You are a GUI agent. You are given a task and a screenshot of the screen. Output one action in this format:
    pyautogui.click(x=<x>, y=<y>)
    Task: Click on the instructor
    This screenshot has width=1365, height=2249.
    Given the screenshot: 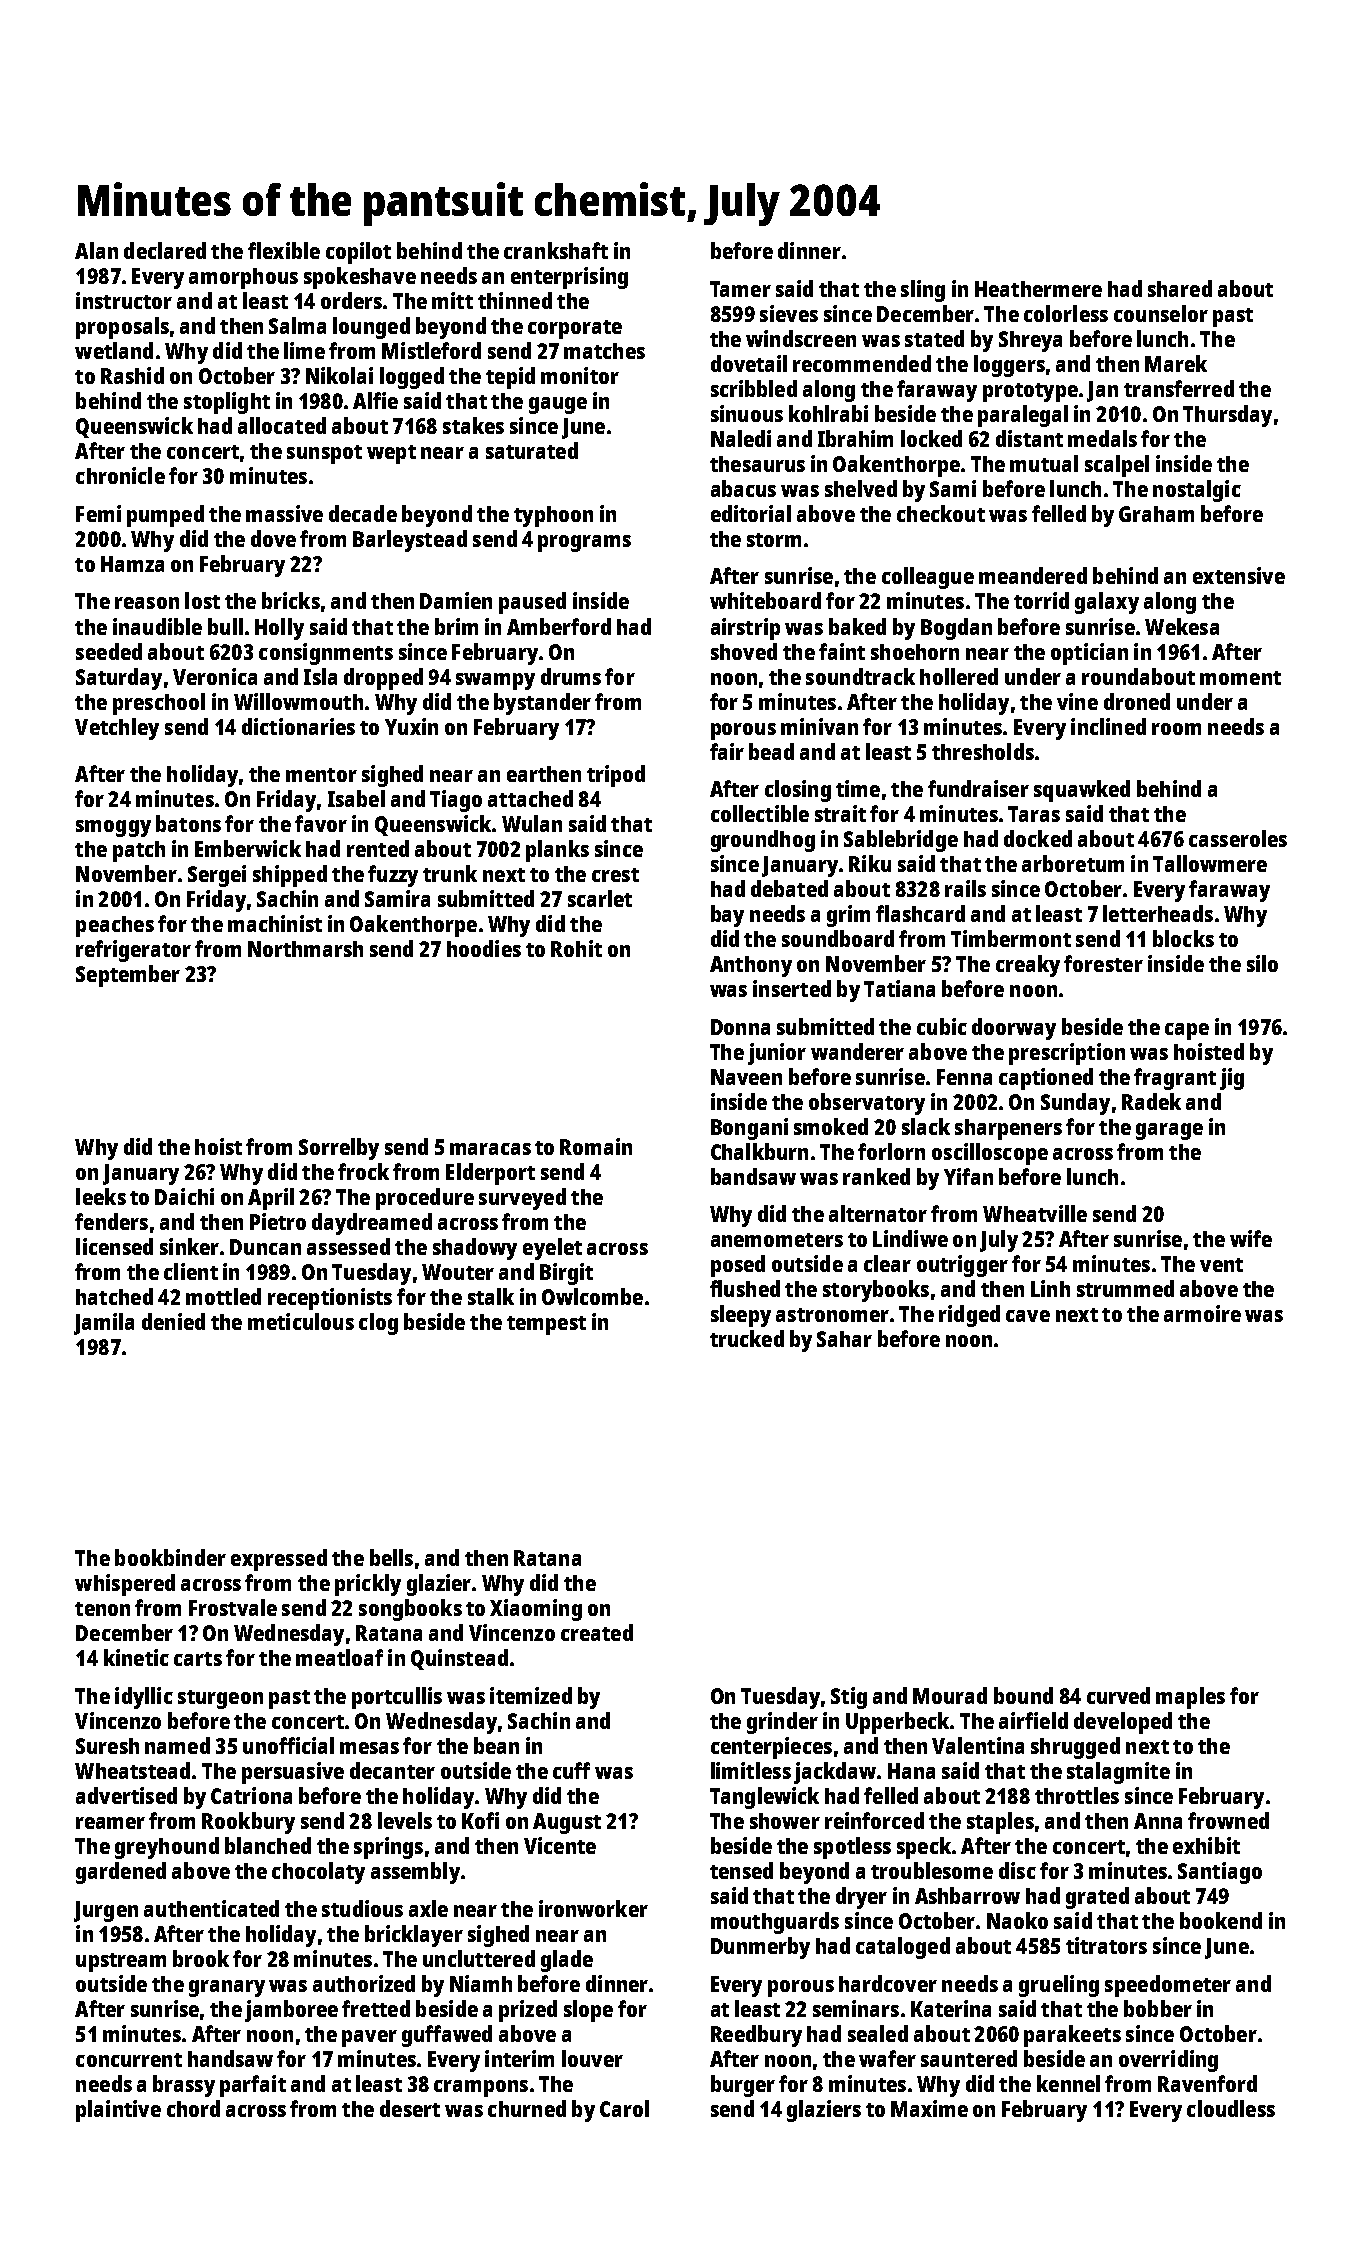 What is the action you would take?
    pyautogui.click(x=124, y=300)
